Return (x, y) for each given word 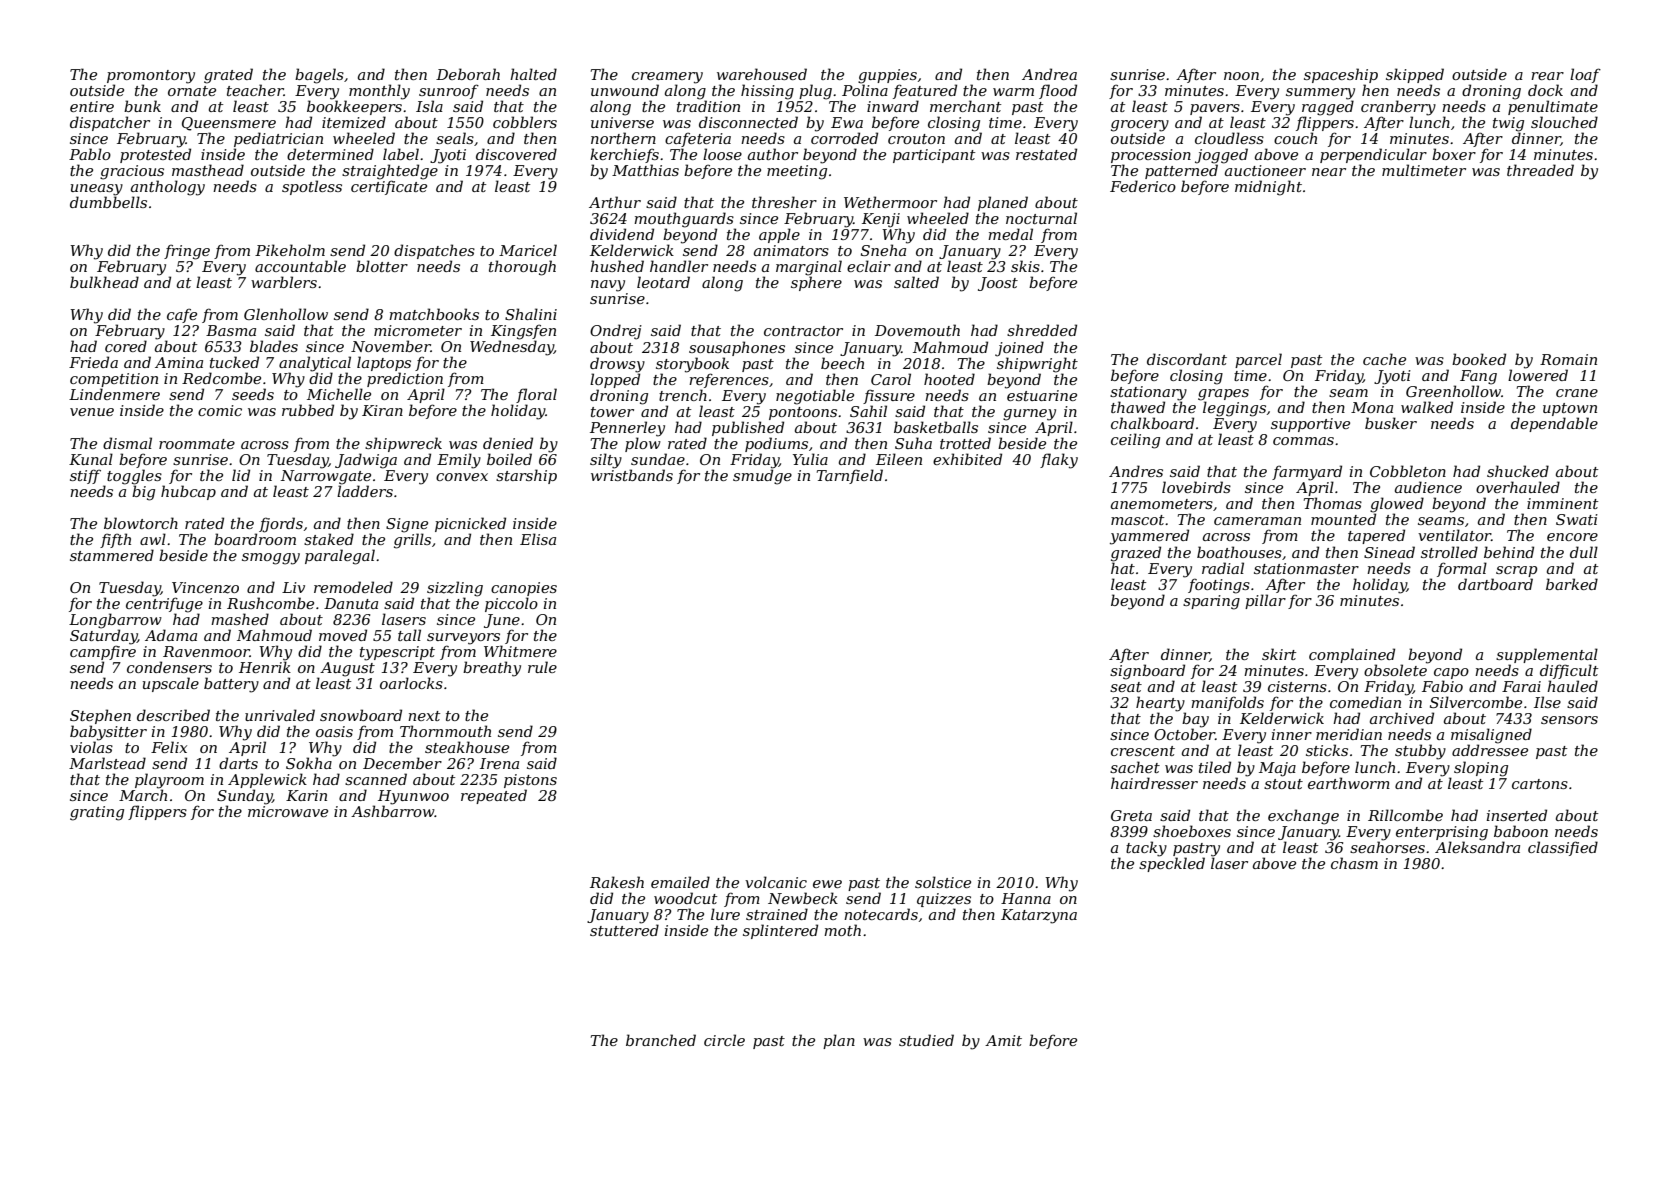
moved (343, 635)
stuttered (624, 930)
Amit (1003, 1040)
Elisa (538, 539)
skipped (1415, 75)
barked (1572, 584)
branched (661, 1040)
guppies (887, 76)
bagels (319, 76)
